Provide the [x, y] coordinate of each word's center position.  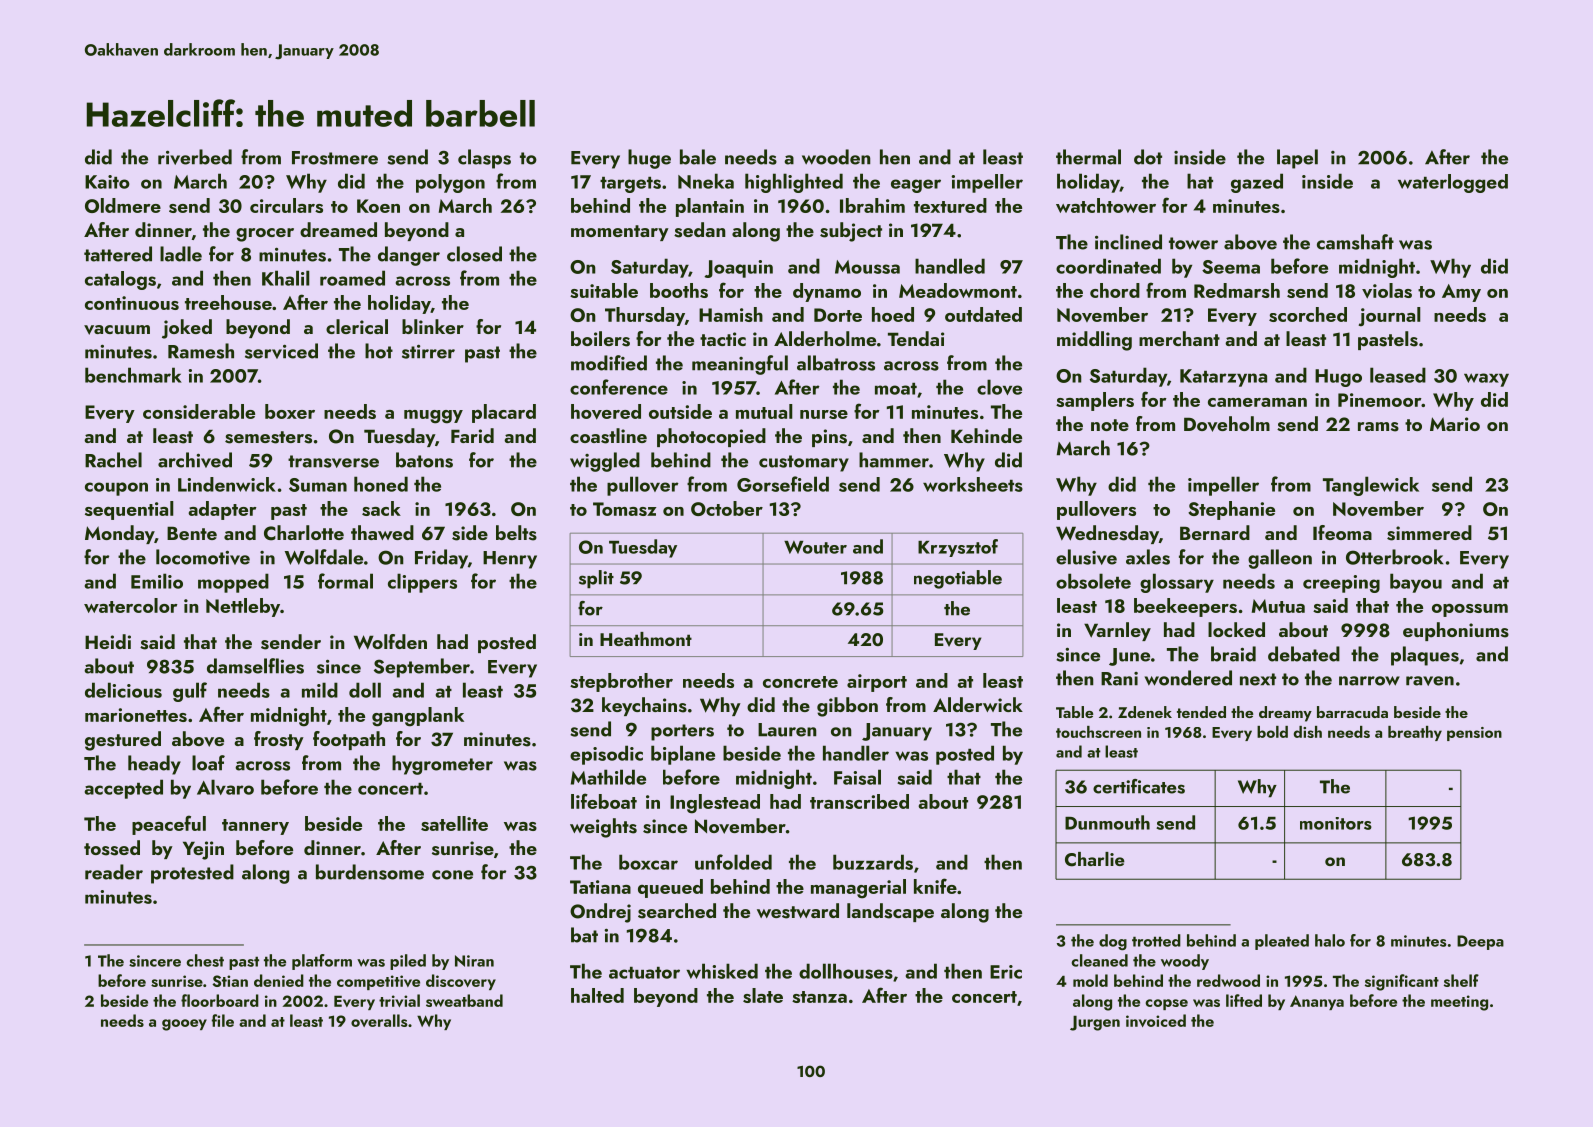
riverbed [195, 157]
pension [1474, 734]
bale [698, 157]
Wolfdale [324, 557]
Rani [1119, 679]
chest [205, 960]
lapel [1297, 159]
